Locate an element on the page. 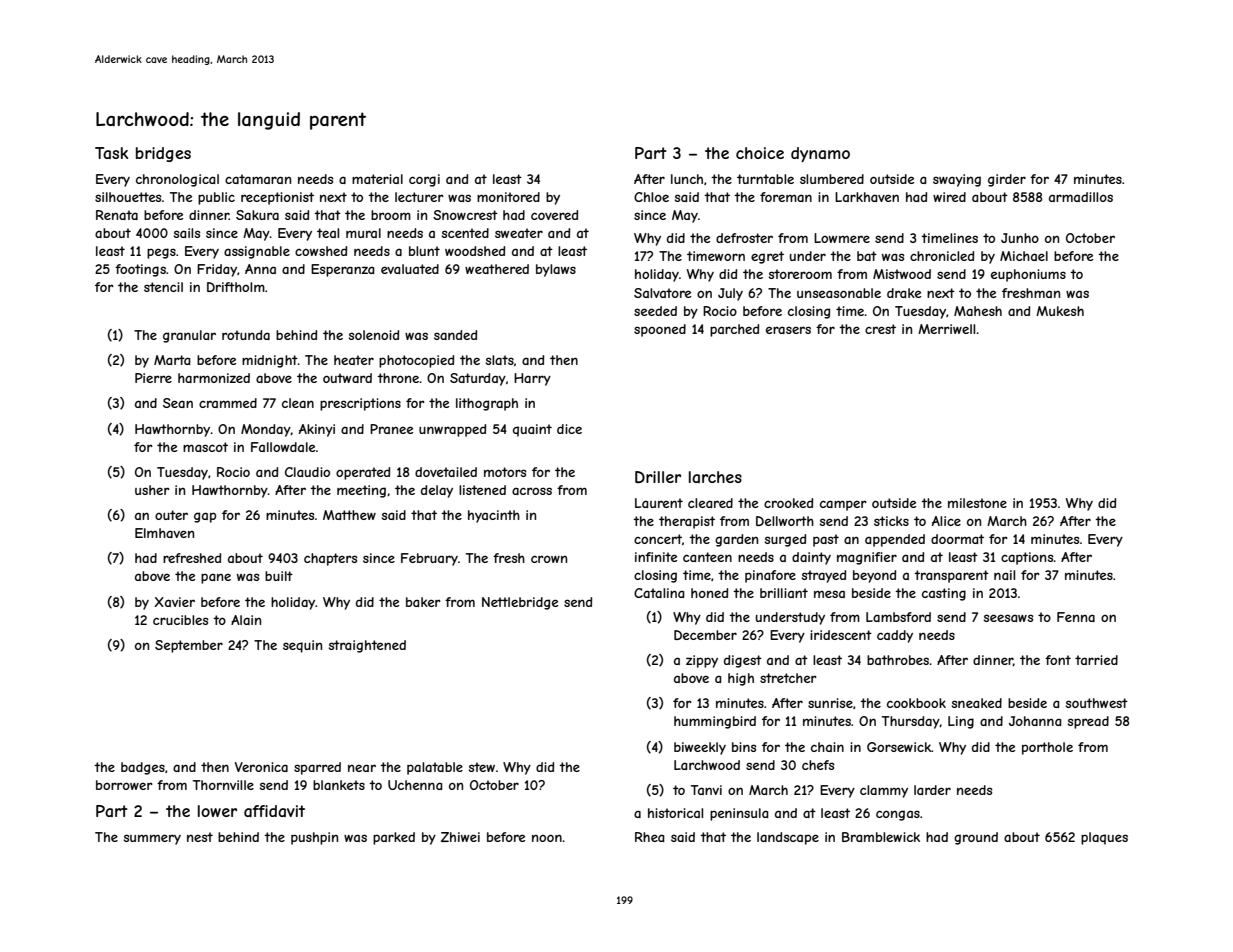  lunch is located at coordinates (687, 179).
